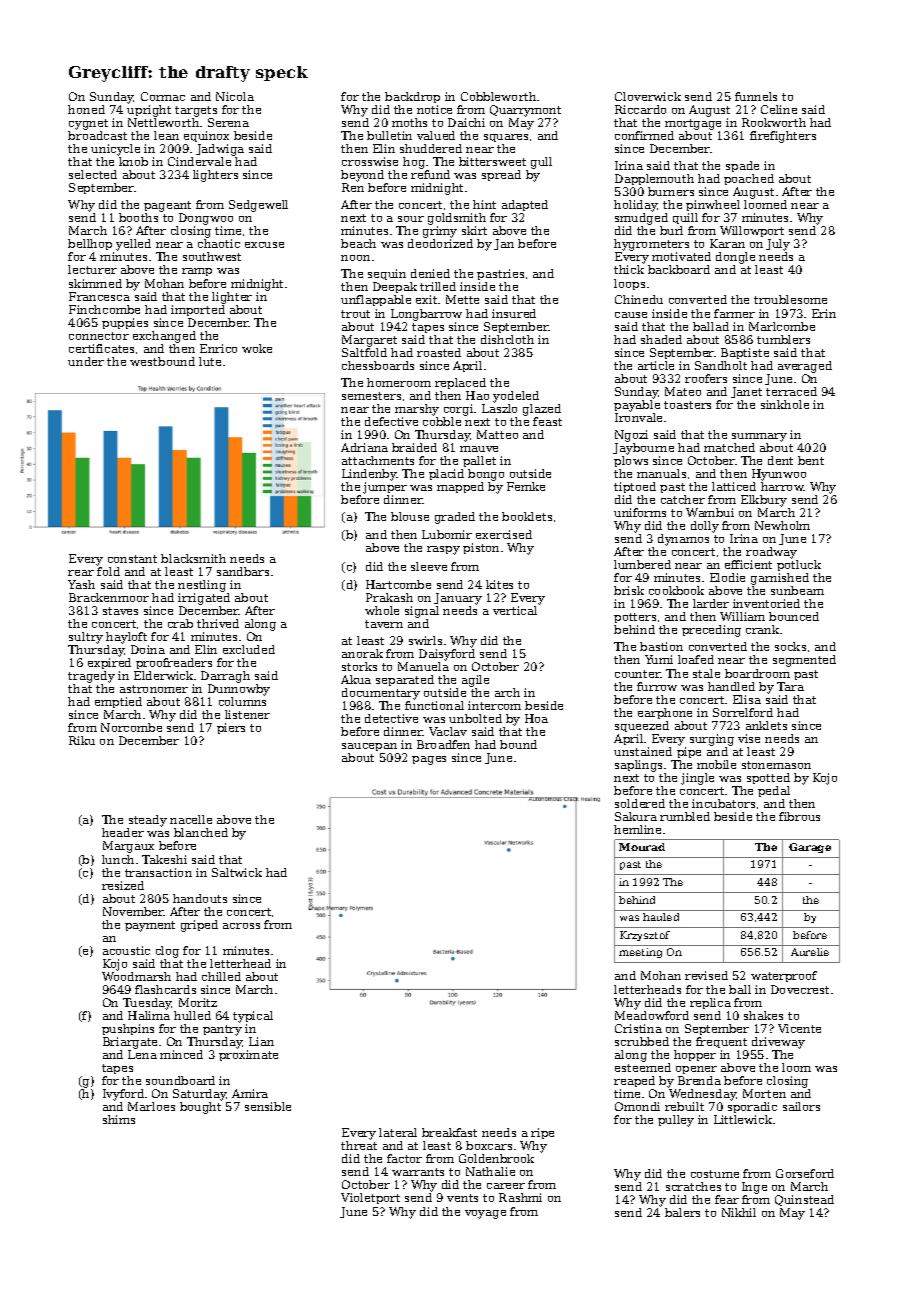 The width and height of the page is (908, 1316). Describe the element at coordinates (644, 135) in the page. I see `confirmed` at that location.
